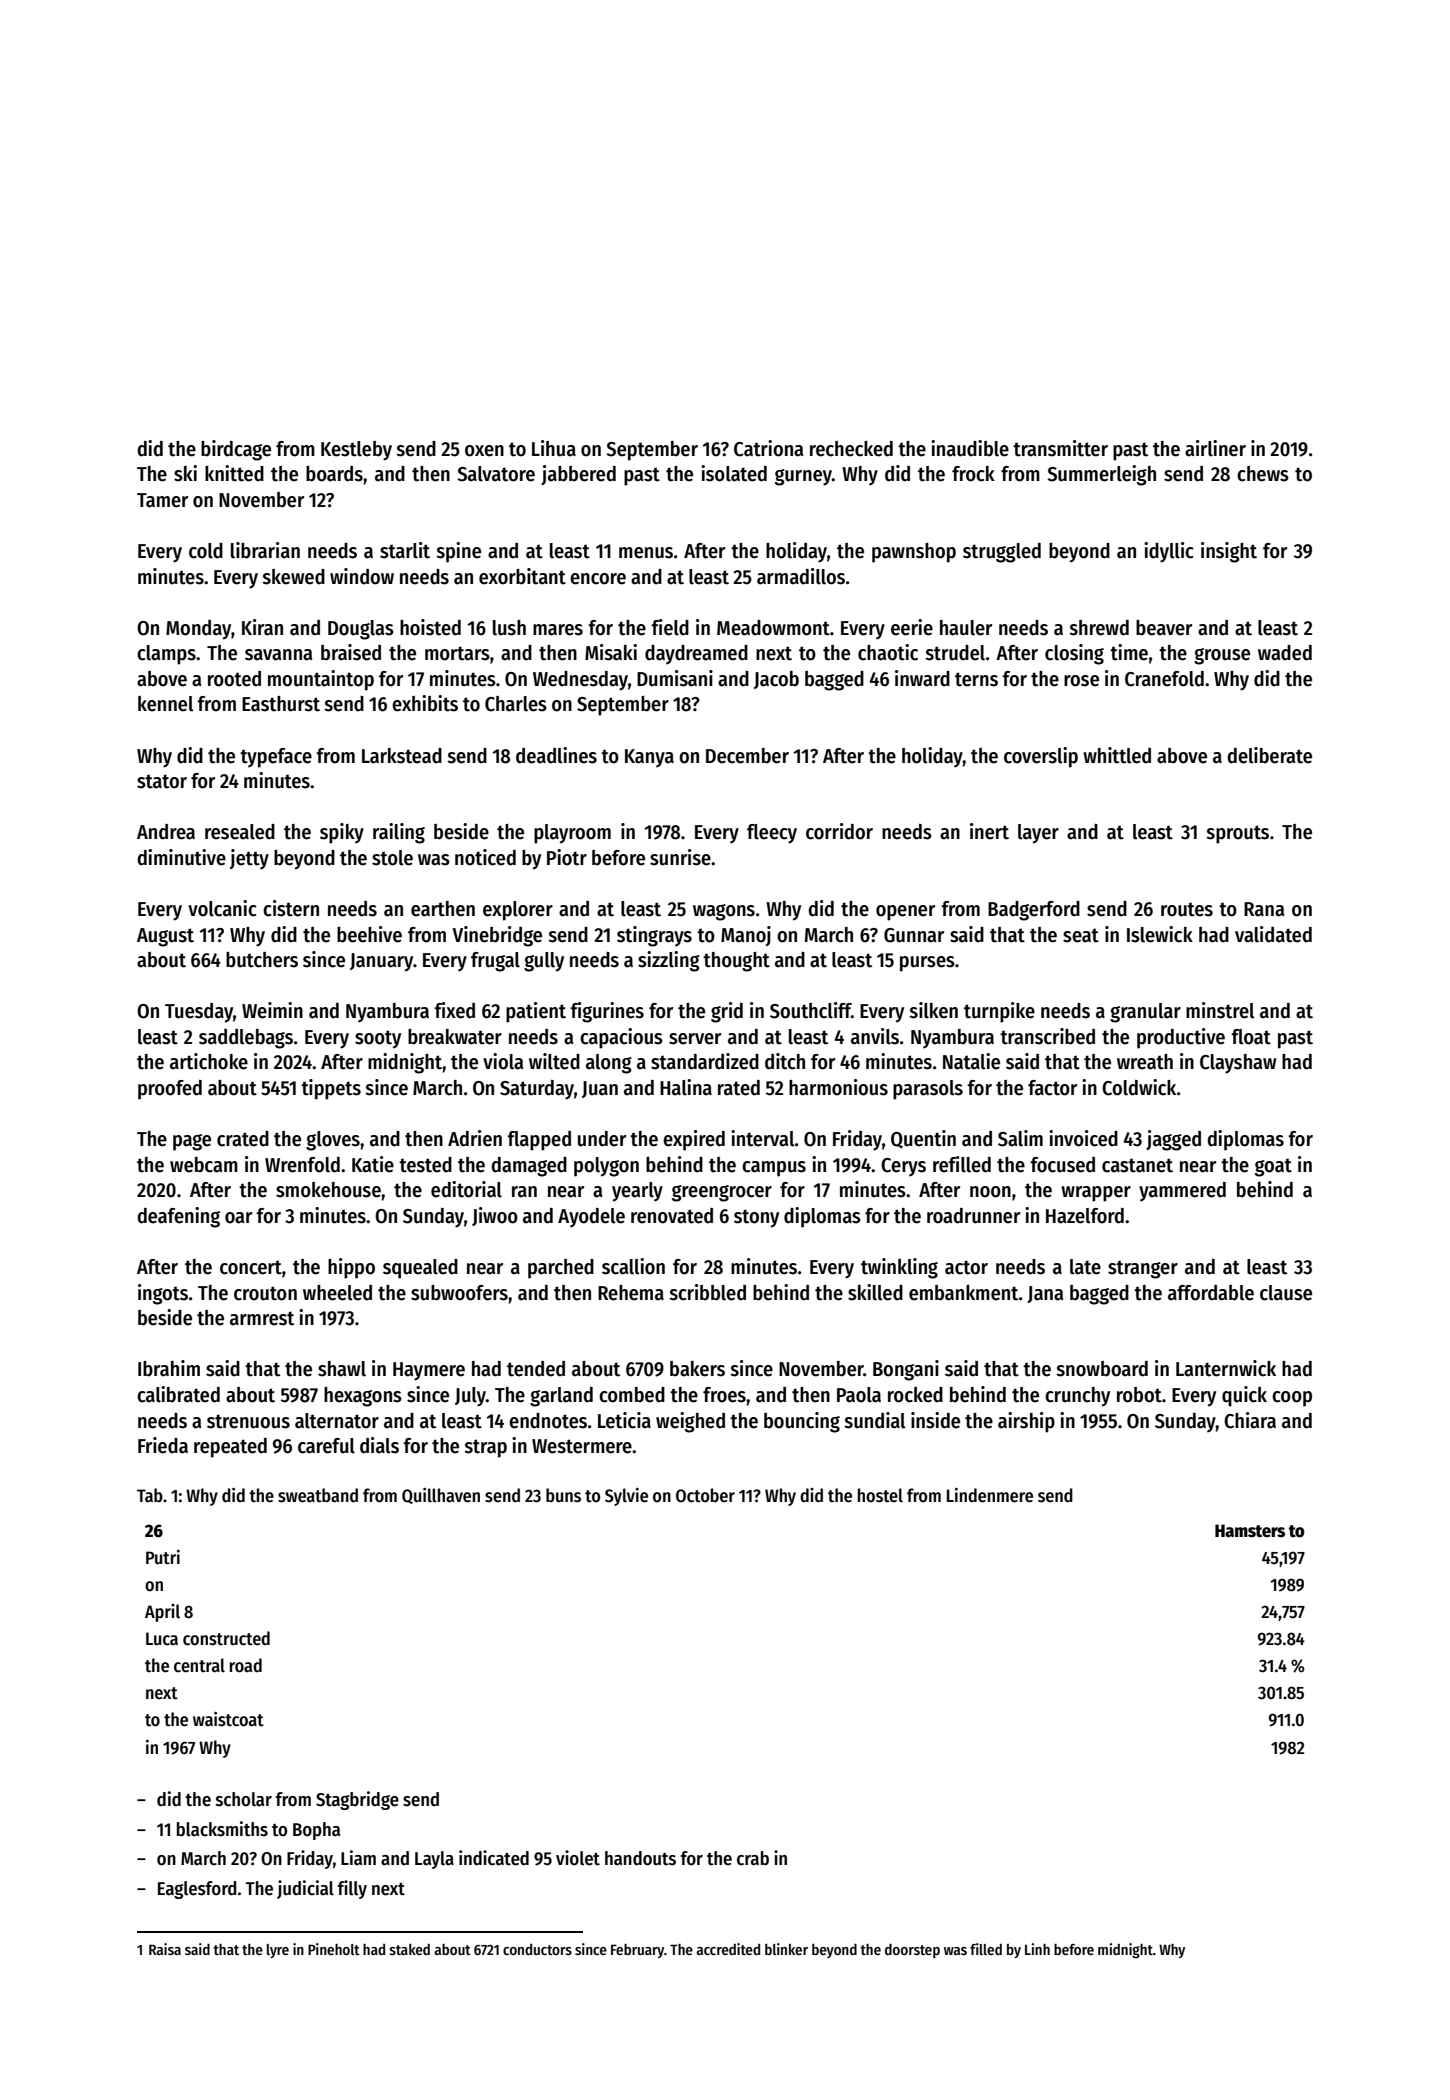 The height and width of the document is (2100, 1450). What do you see at coordinates (899, 1268) in the document?
I see `twinkling` at bounding box center [899, 1268].
